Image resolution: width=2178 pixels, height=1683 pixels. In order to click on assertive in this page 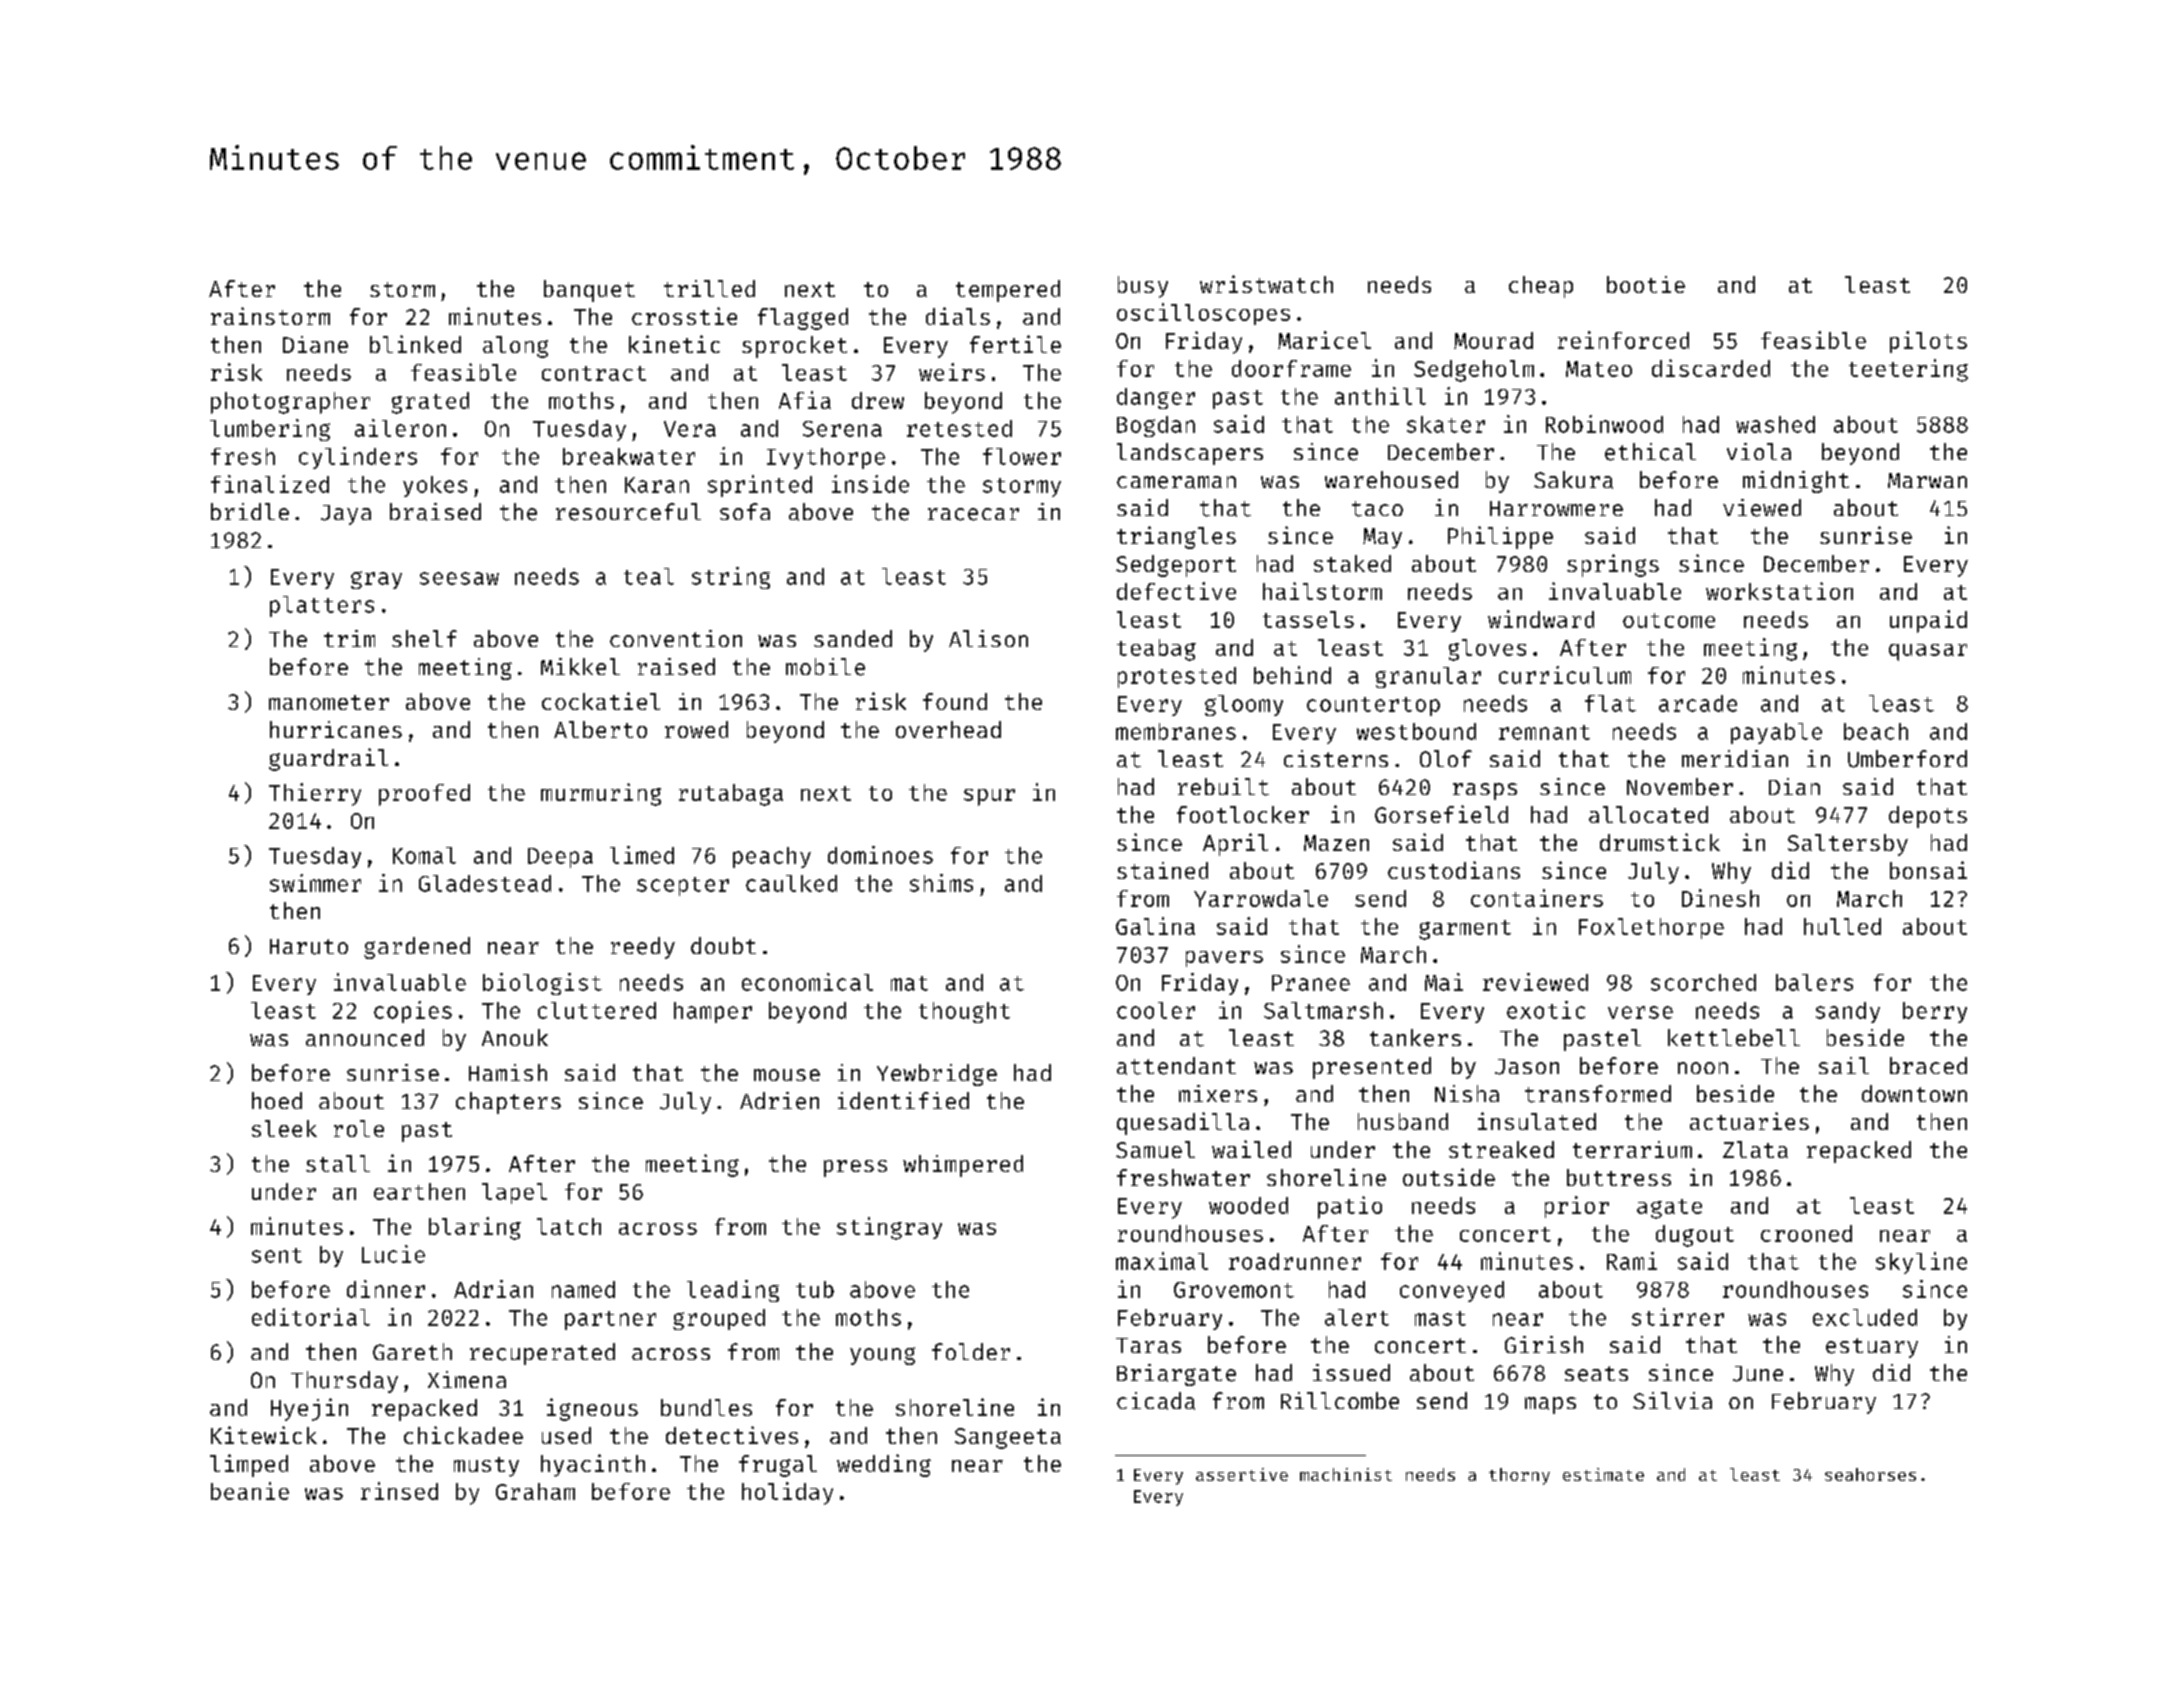, I will do `click(1242, 1474)`.
